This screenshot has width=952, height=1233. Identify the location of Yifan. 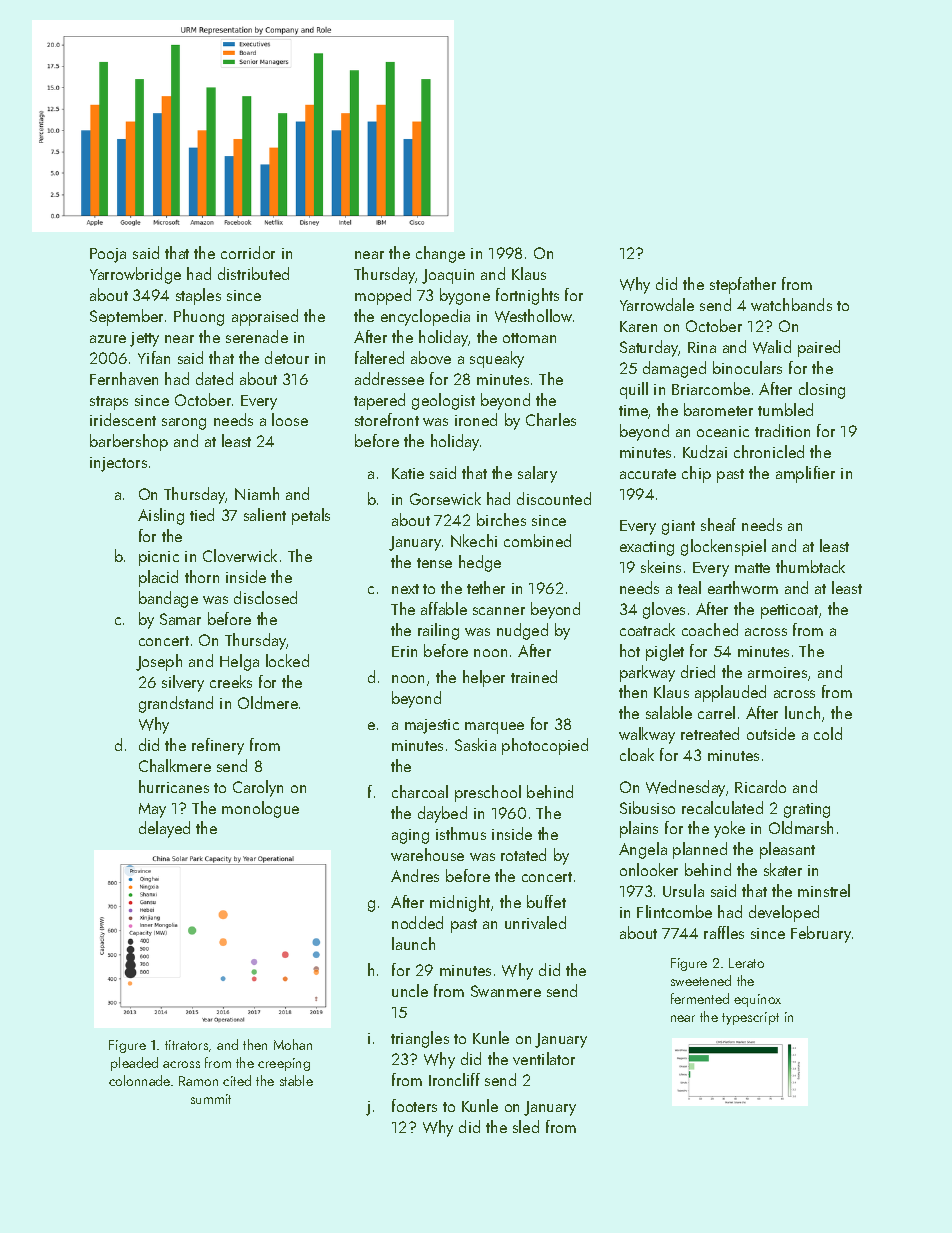
(154, 357).
